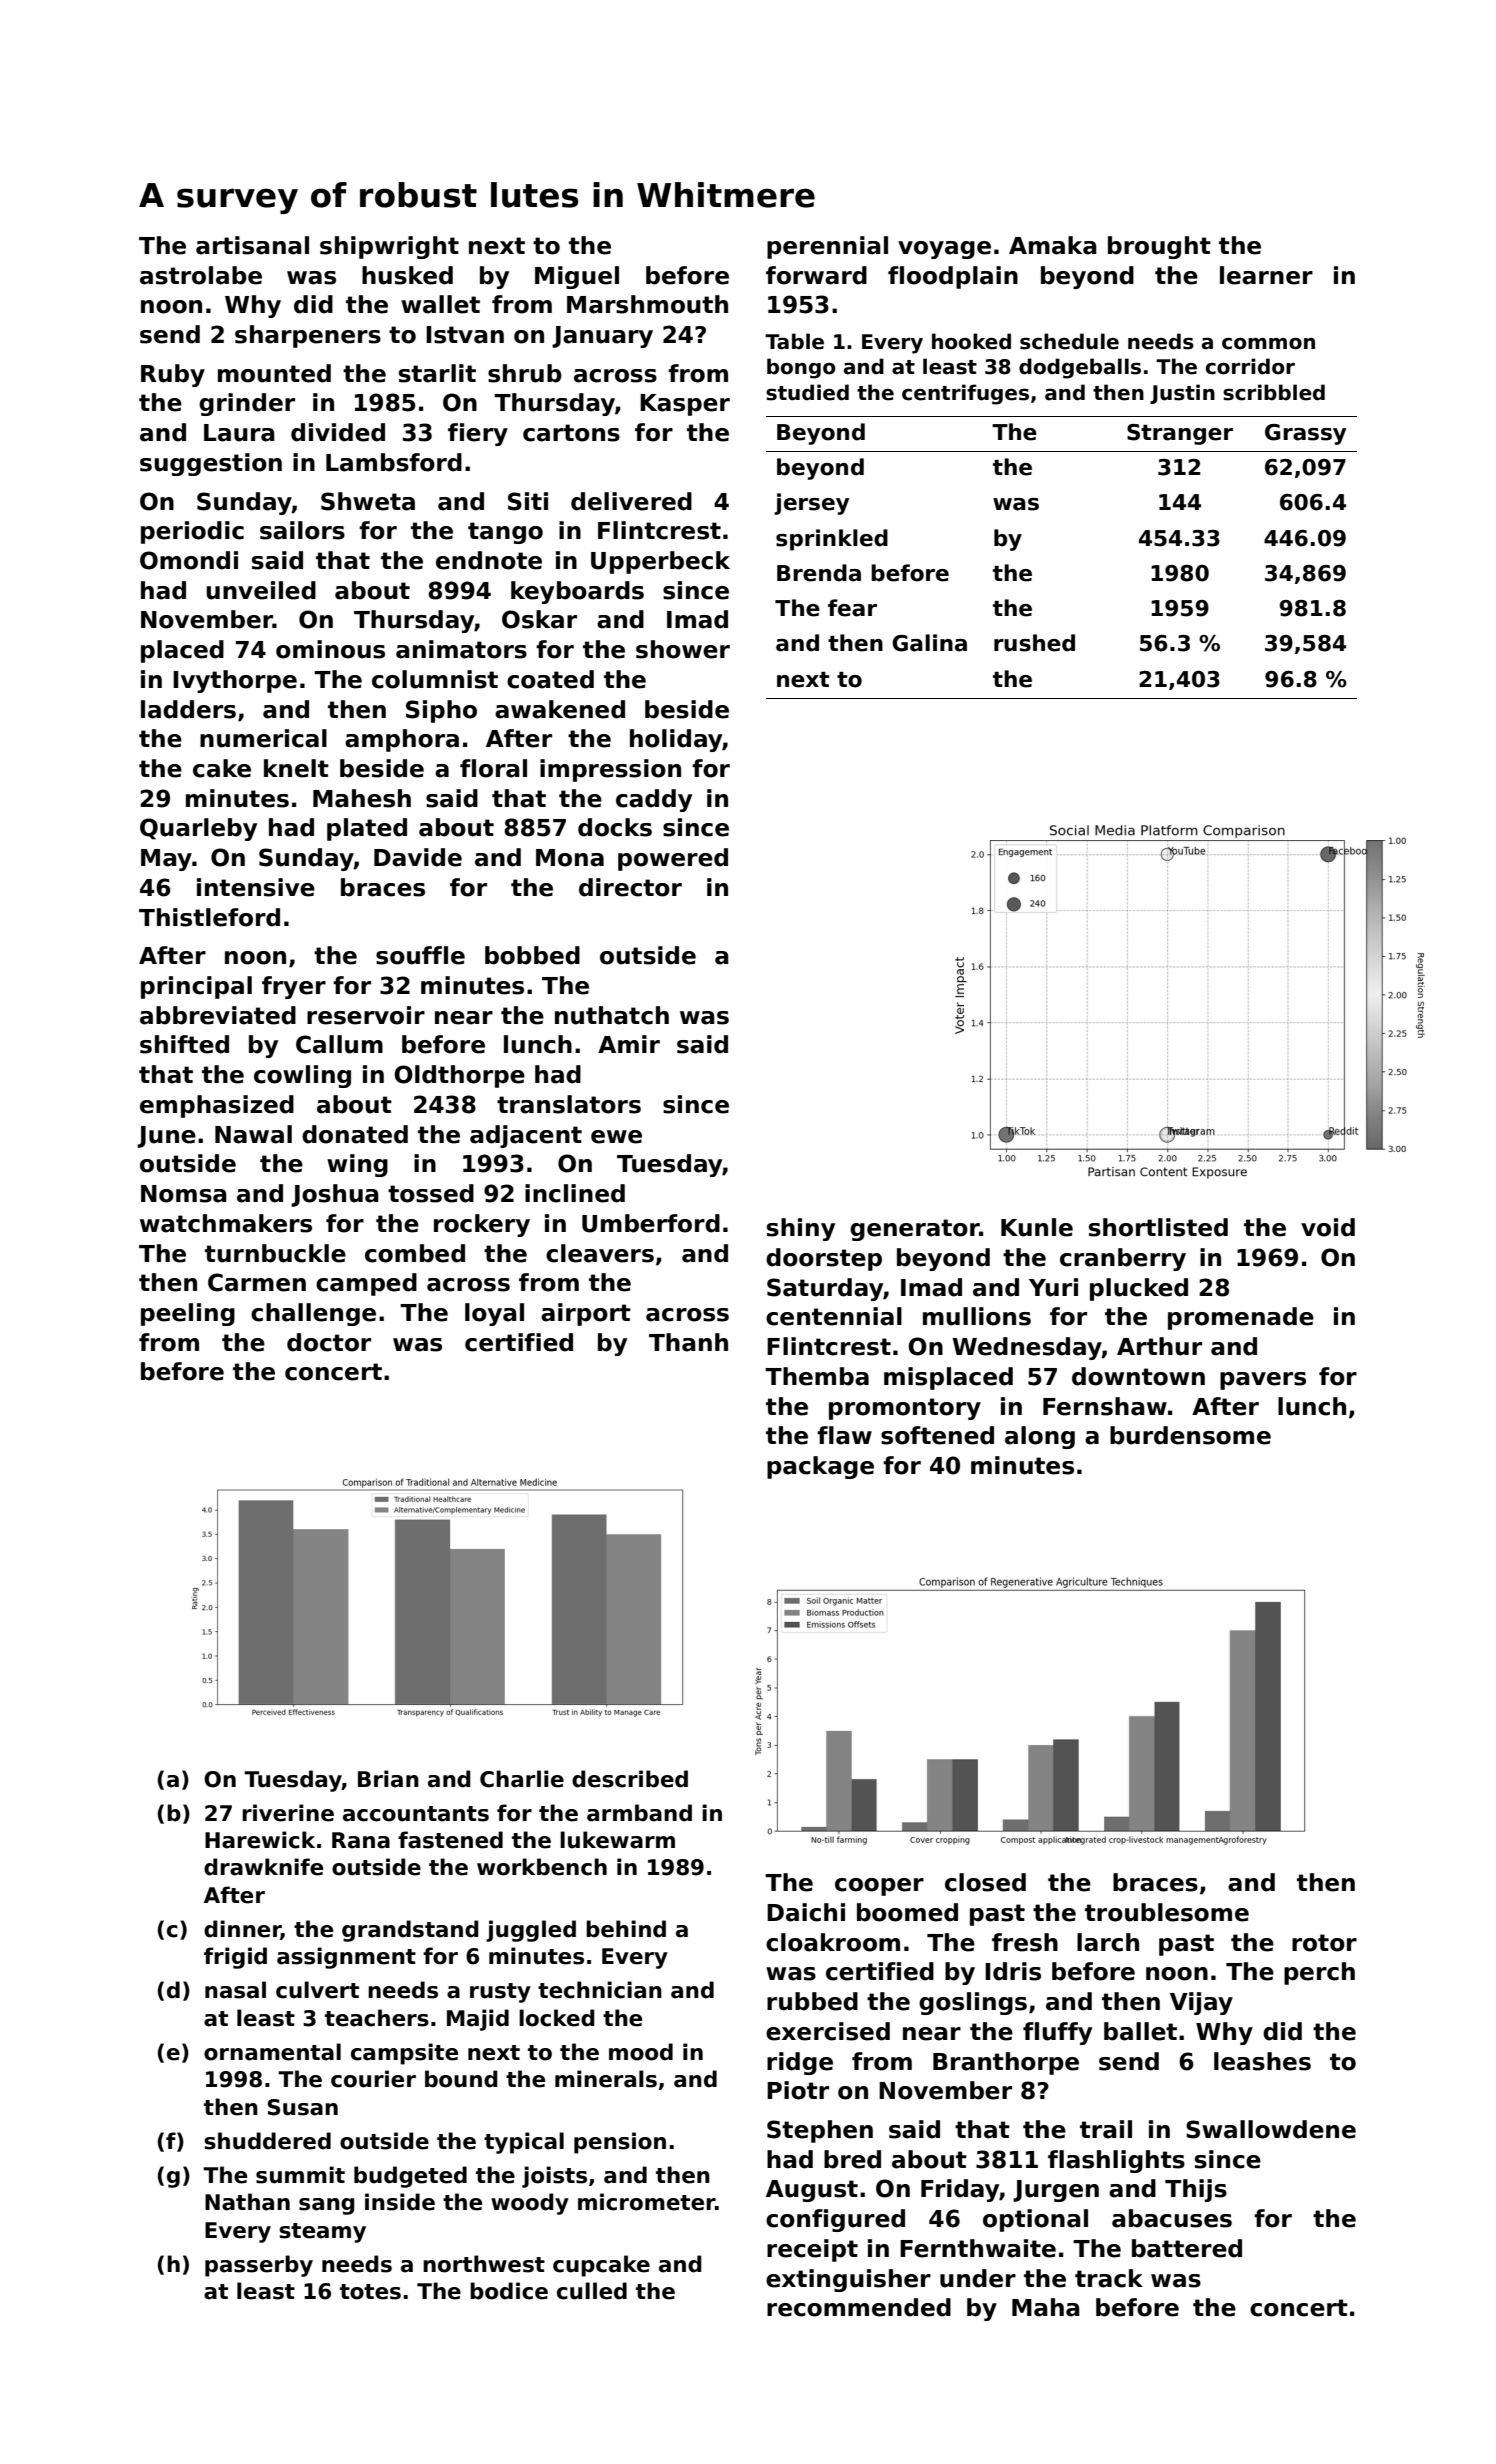 Image resolution: width=1496 pixels, height=2464 pixels. Describe the element at coordinates (1140, 2031) in the screenshot. I see `ballet` at that location.
